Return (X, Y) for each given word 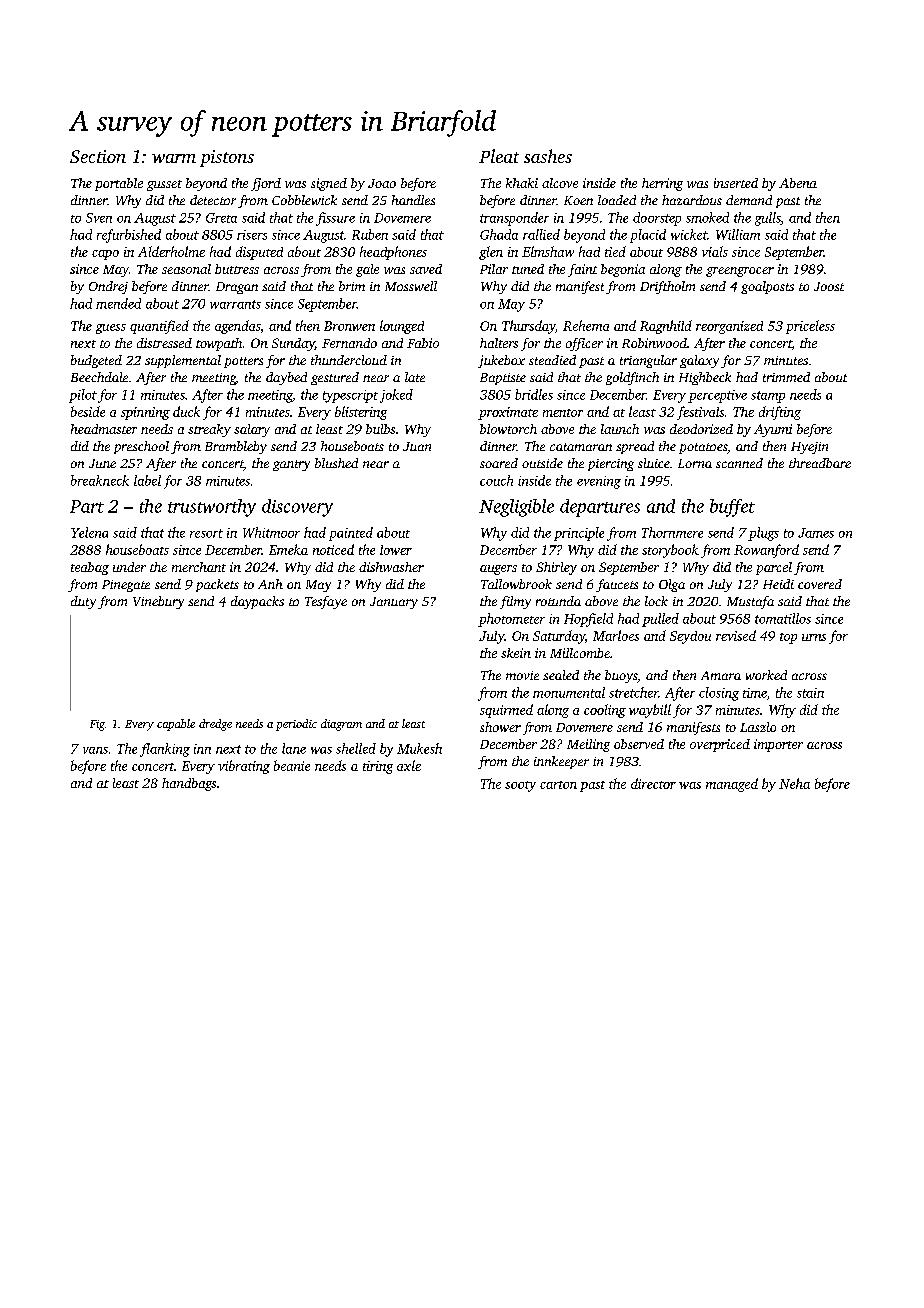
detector (213, 200)
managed (732, 785)
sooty (520, 786)
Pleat (499, 156)
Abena (798, 183)
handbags (189, 784)
